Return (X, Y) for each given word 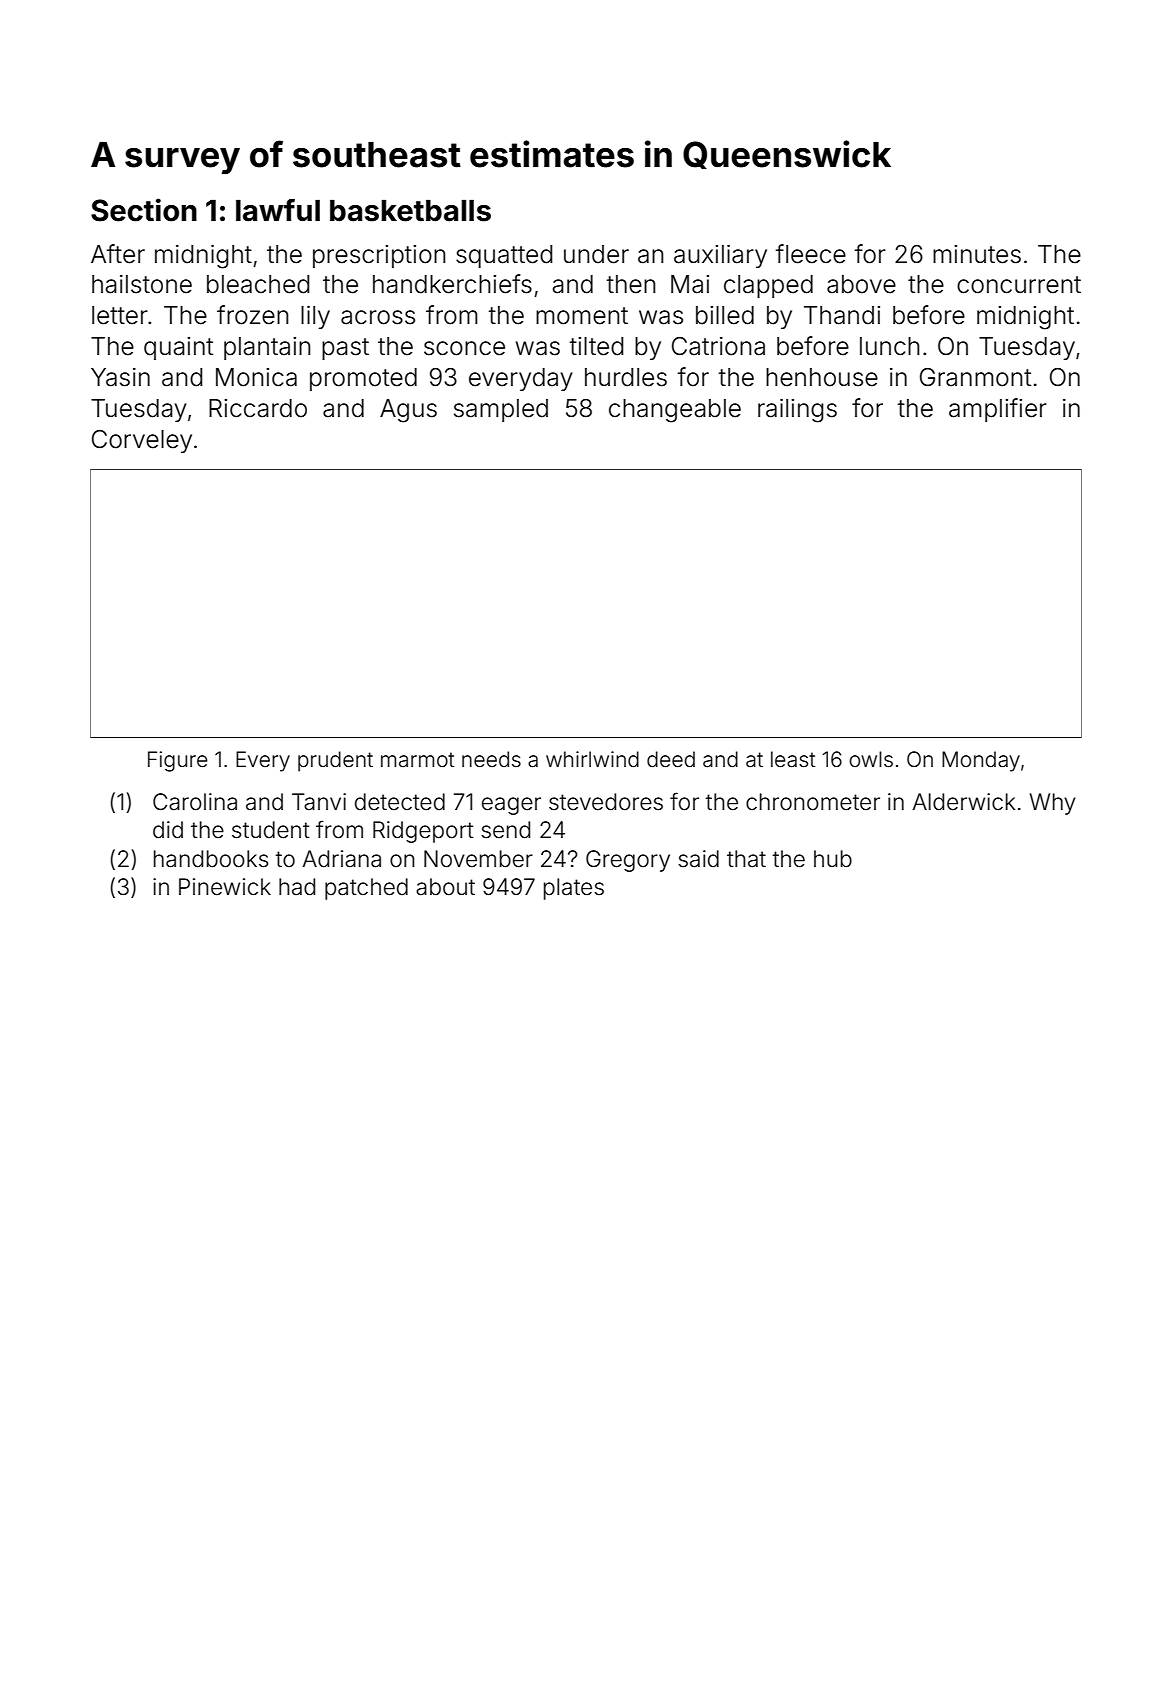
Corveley (142, 441)
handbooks (211, 859)
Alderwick (964, 802)
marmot (417, 760)
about (445, 887)
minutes (977, 254)
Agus (408, 411)
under (596, 254)
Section (144, 210)
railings (797, 411)
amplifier (998, 410)
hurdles (626, 377)
